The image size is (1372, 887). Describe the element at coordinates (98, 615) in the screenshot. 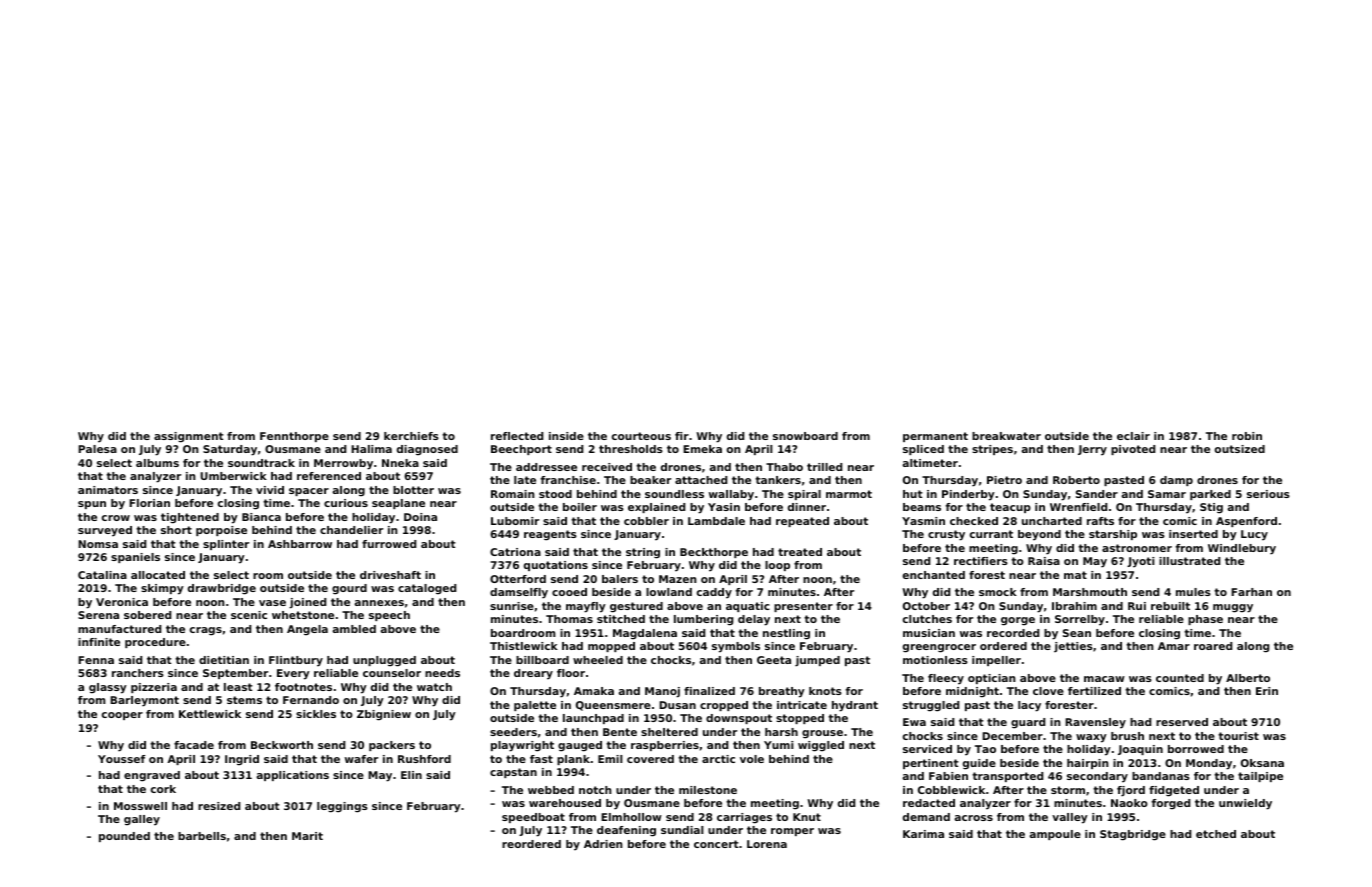

I see `Serena` at that location.
